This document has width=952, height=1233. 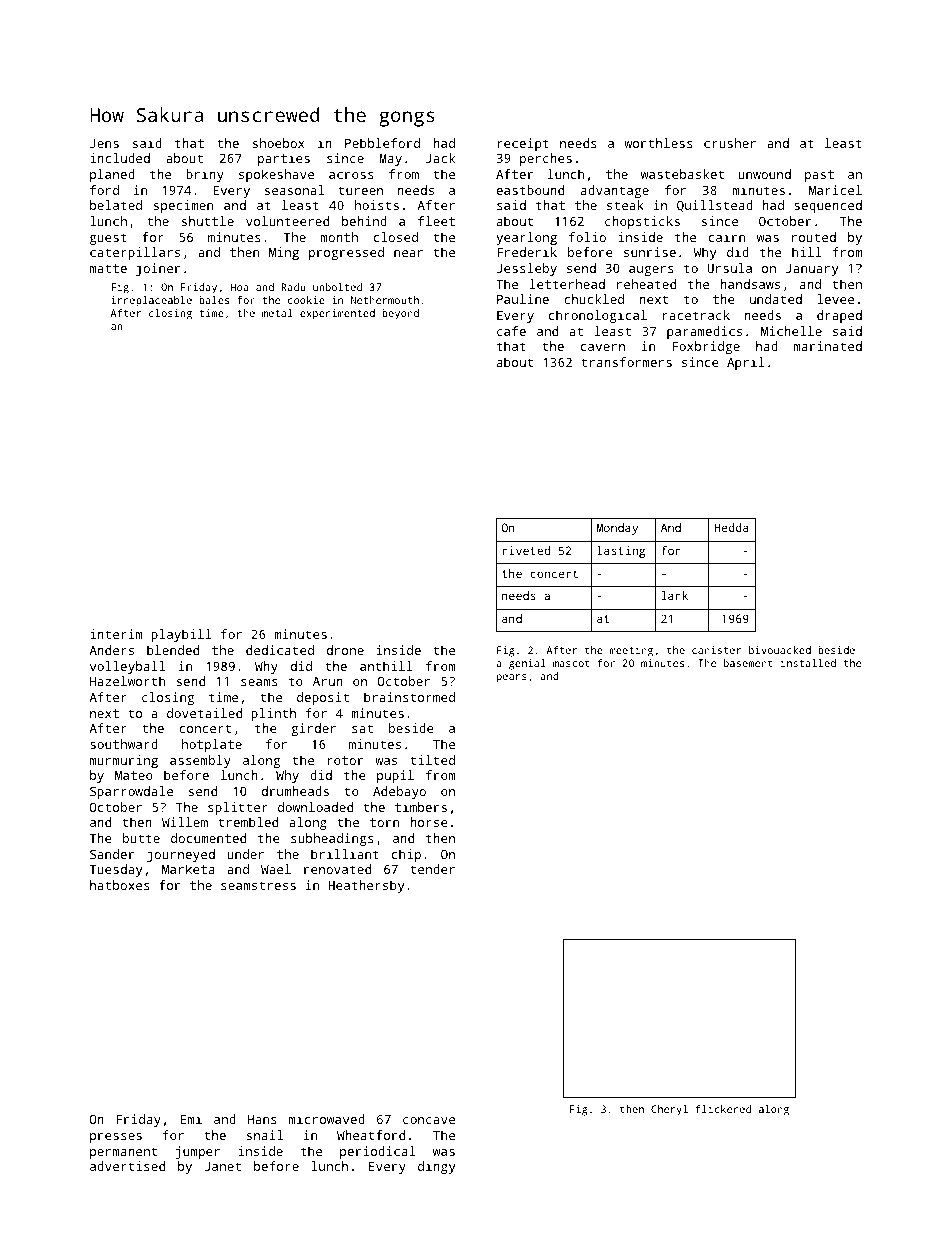 I want to click on Michelle, so click(x=791, y=331).
